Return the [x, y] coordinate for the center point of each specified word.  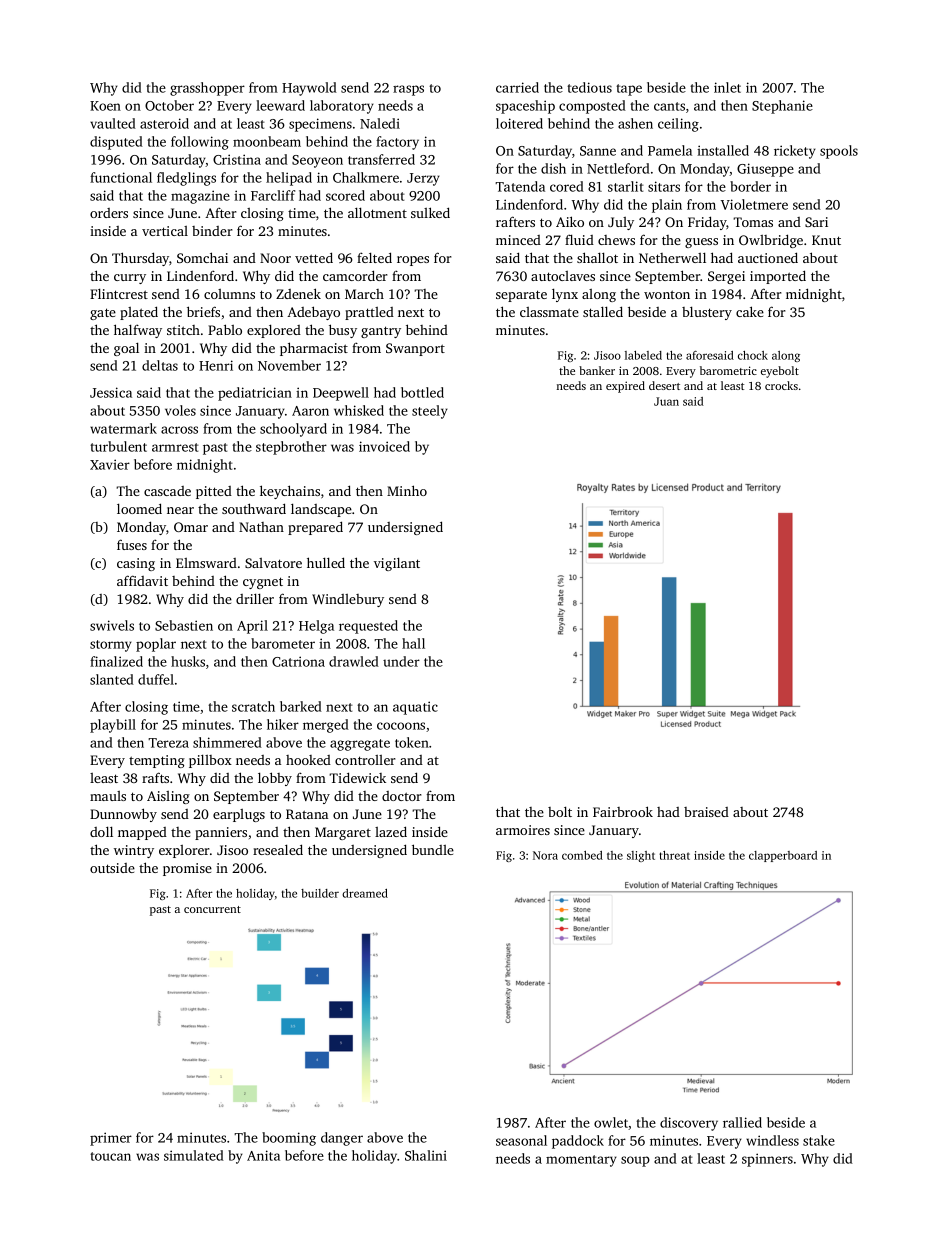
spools [839, 152]
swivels [112, 625]
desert [664, 385]
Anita [263, 1155]
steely [430, 412]
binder [212, 231]
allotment [377, 212]
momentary [581, 1161]
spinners [767, 1160]
